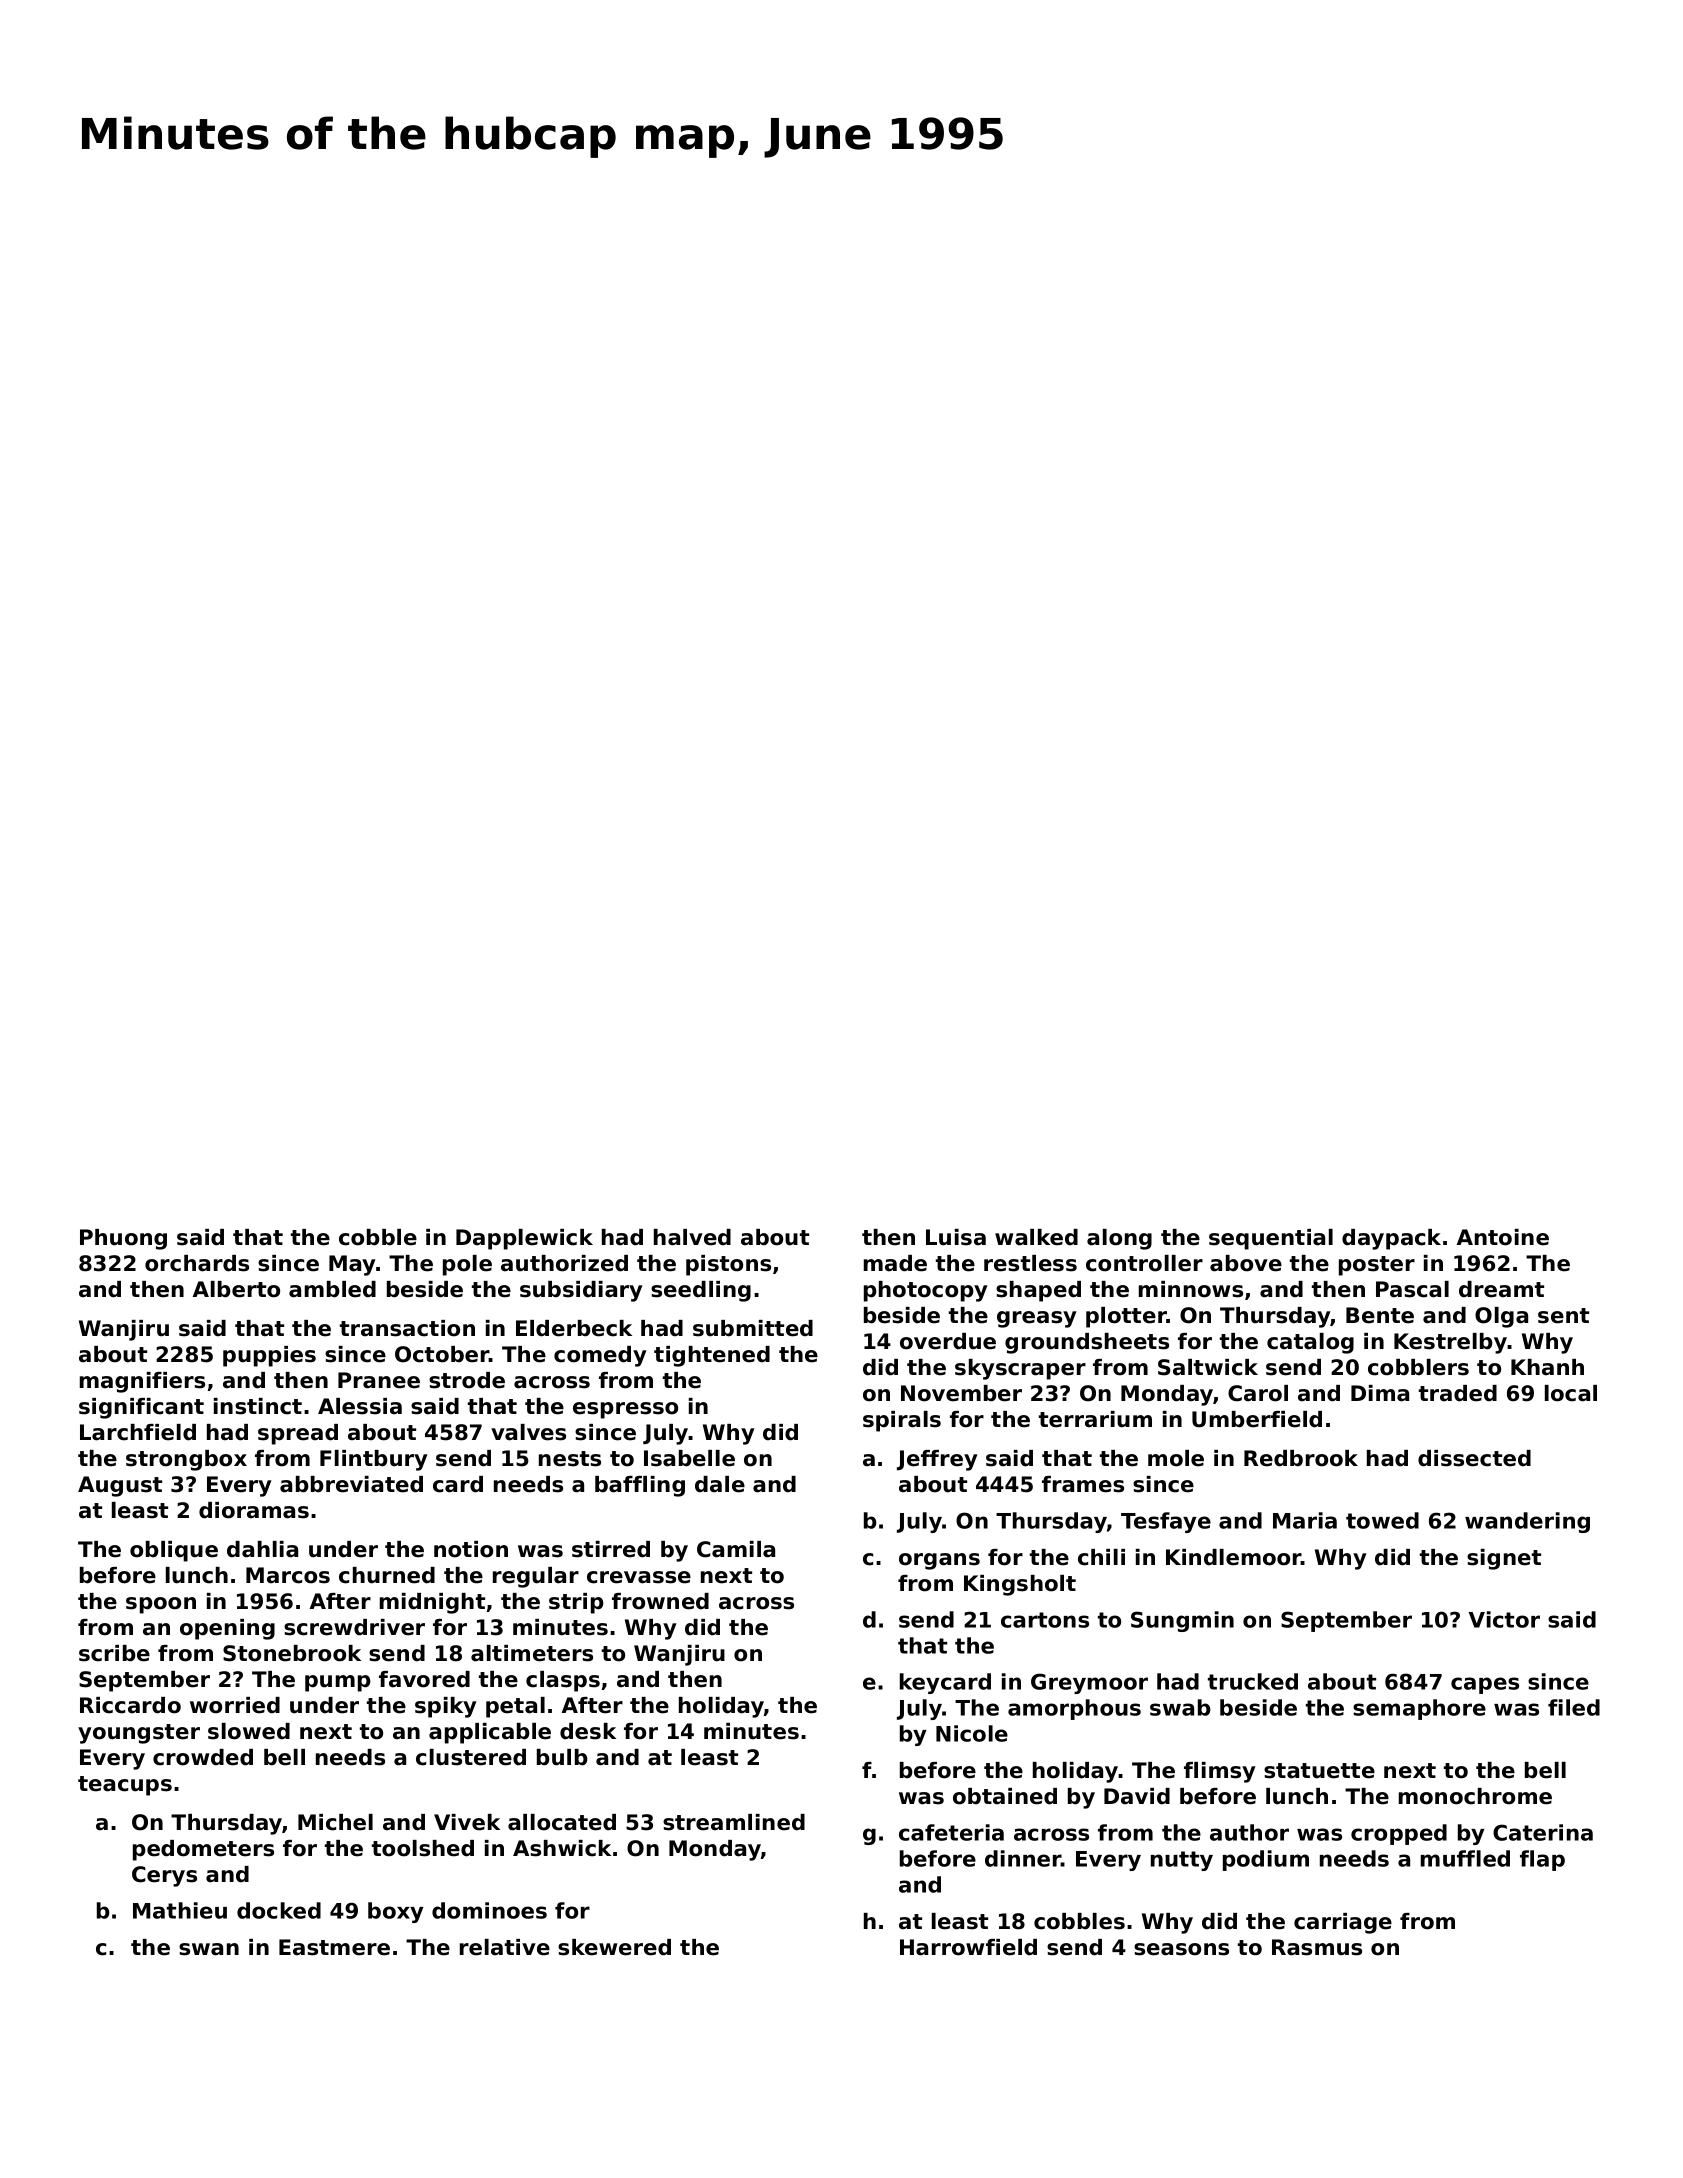  What do you see at coordinates (142, 1382) in the page?
I see `magnifiers` at bounding box center [142, 1382].
